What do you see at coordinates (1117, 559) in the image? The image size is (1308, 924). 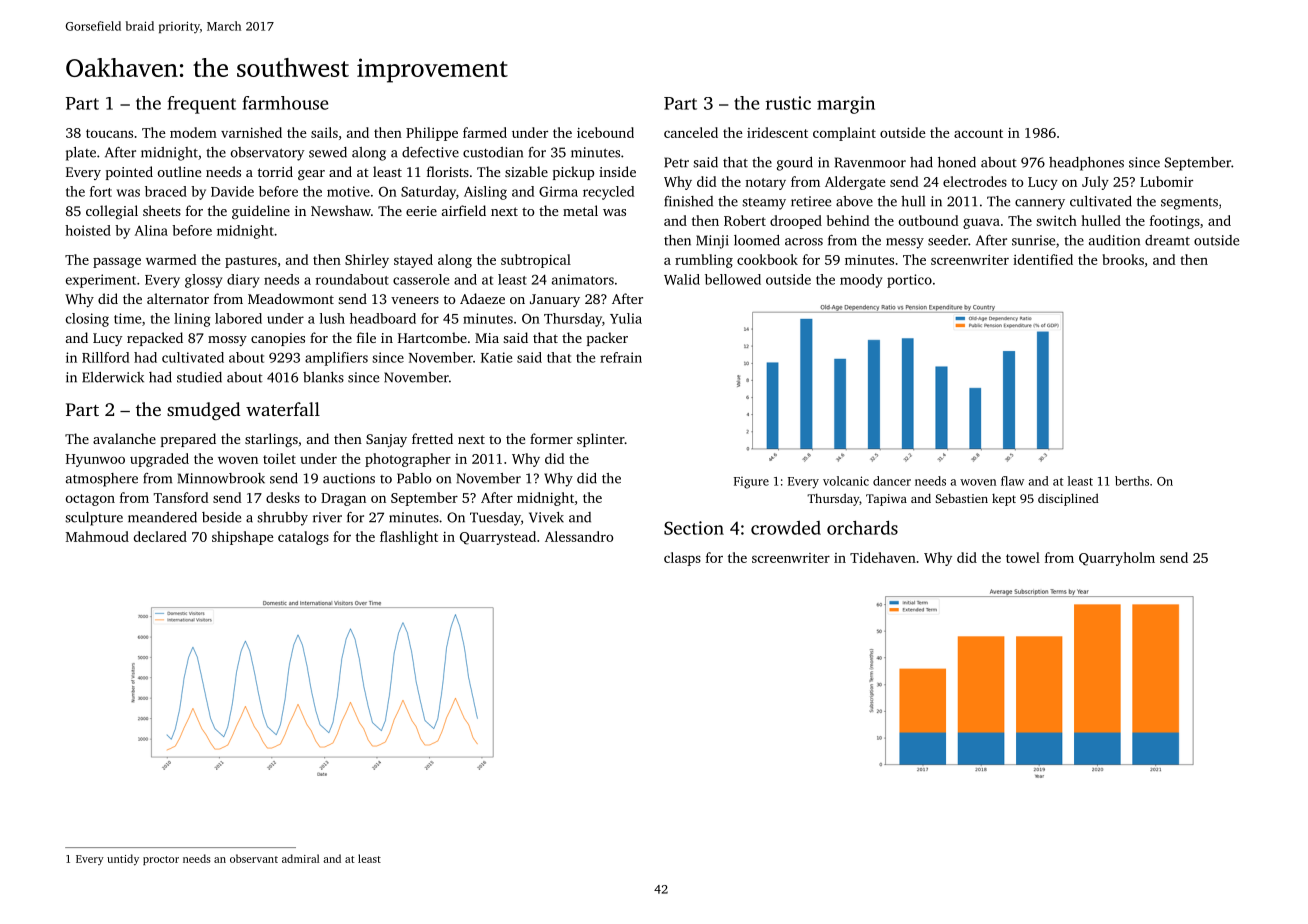 I see `Quarryholm` at bounding box center [1117, 559].
